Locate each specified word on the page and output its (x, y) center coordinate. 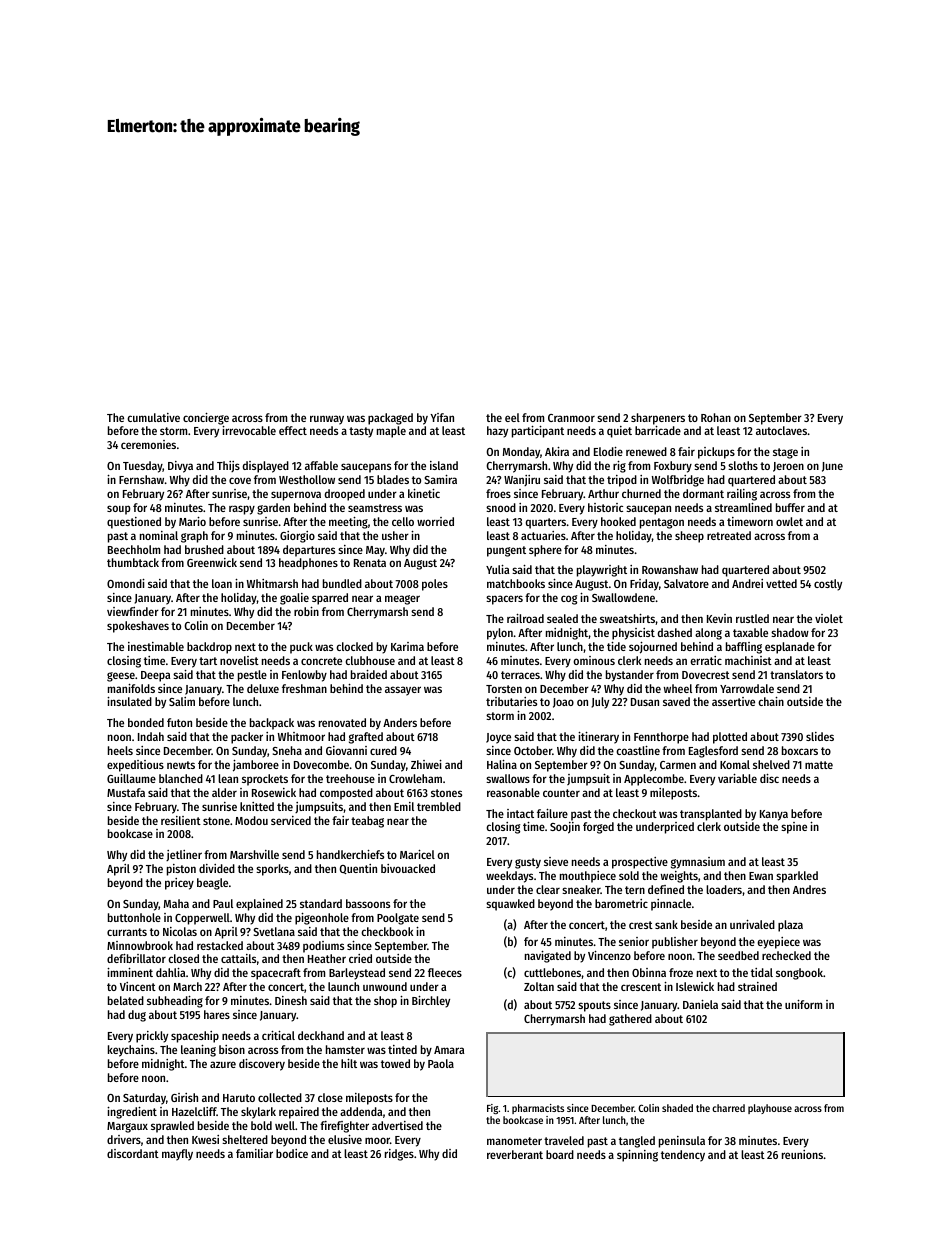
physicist (633, 634)
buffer (790, 507)
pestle (252, 676)
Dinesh (291, 1000)
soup (119, 510)
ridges (399, 1155)
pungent (506, 551)
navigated (548, 957)
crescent (641, 987)
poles (435, 585)
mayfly (177, 1155)
